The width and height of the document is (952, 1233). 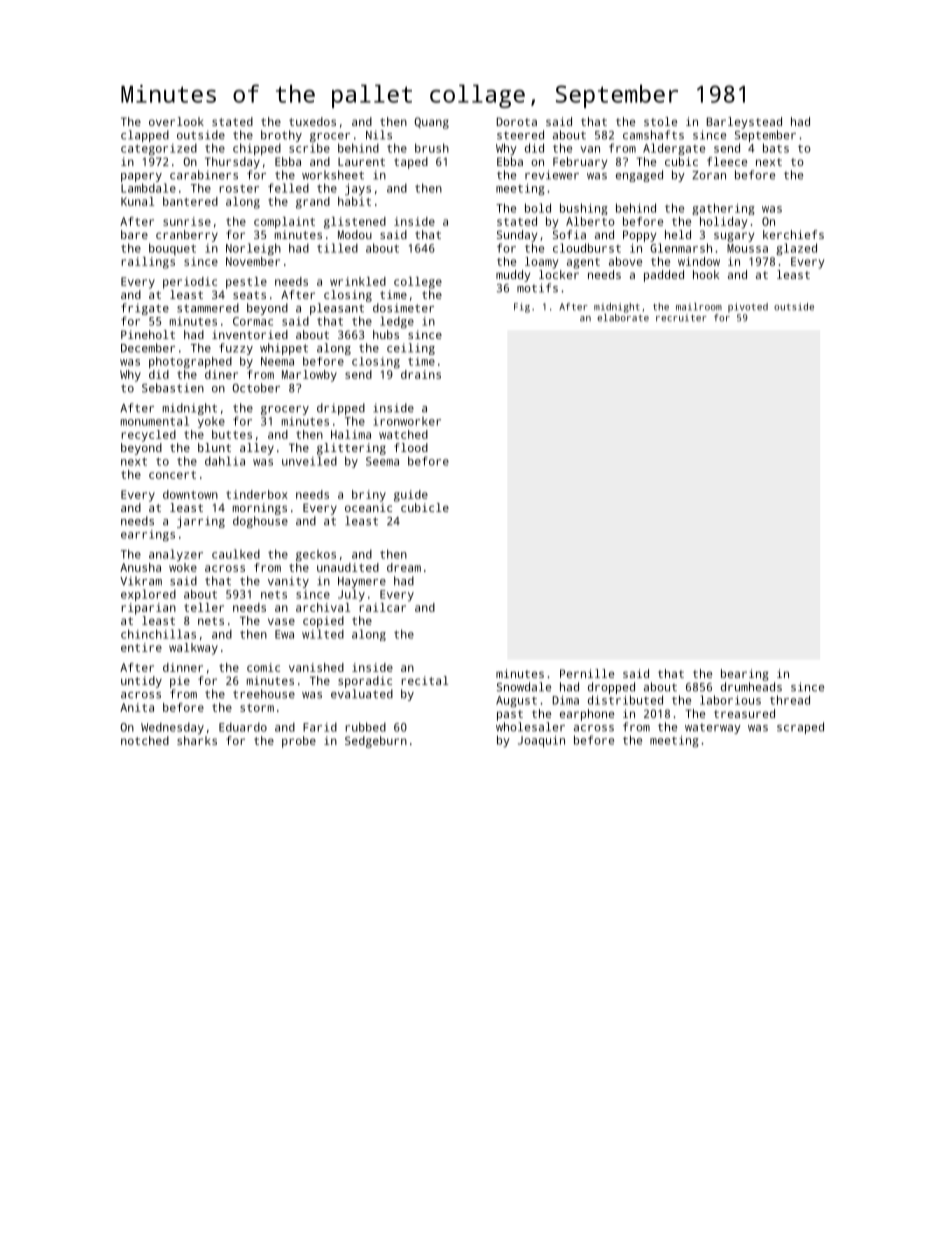 I want to click on comic, so click(x=263, y=667).
